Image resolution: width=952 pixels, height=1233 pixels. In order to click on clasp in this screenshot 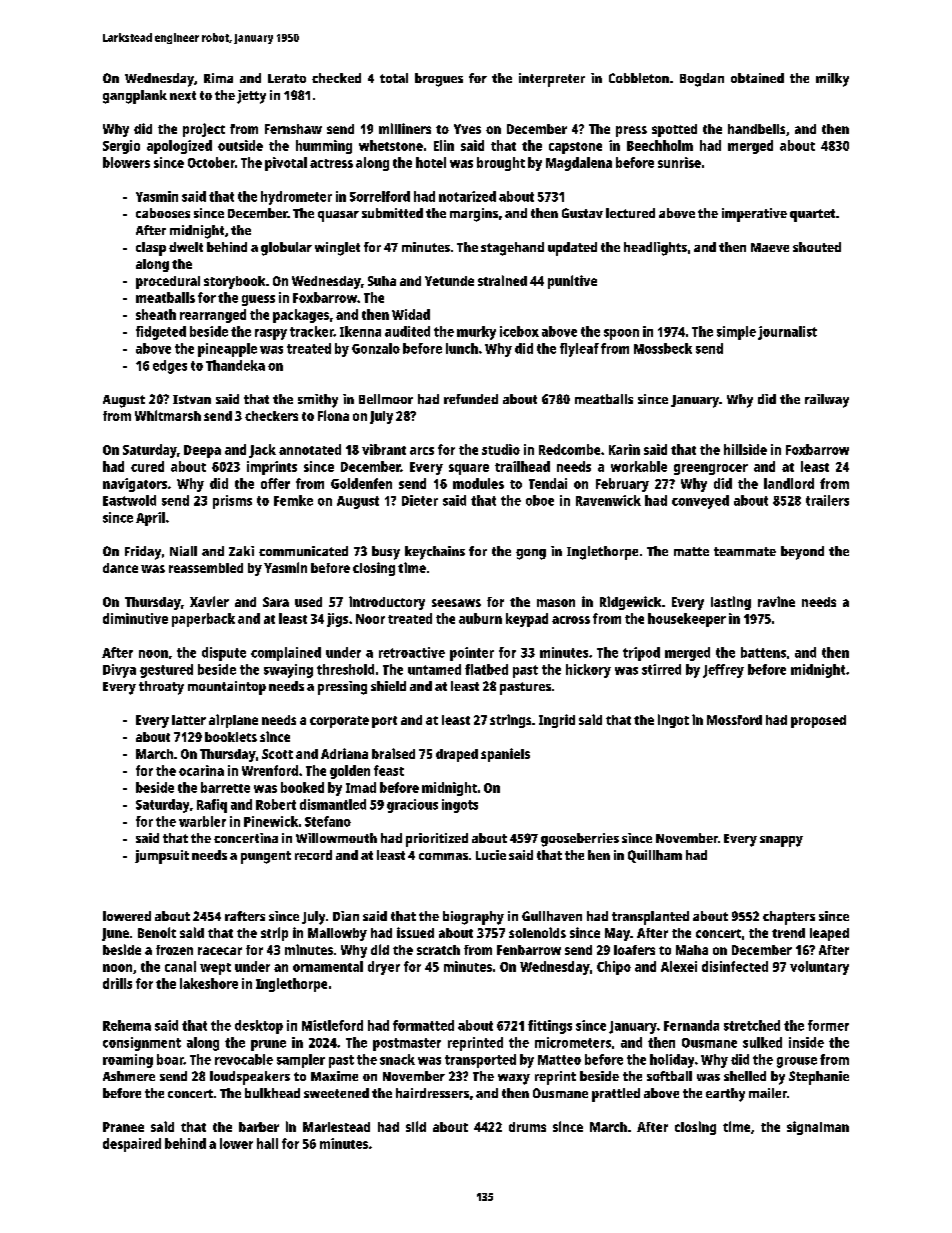, I will do `click(151, 249)`.
